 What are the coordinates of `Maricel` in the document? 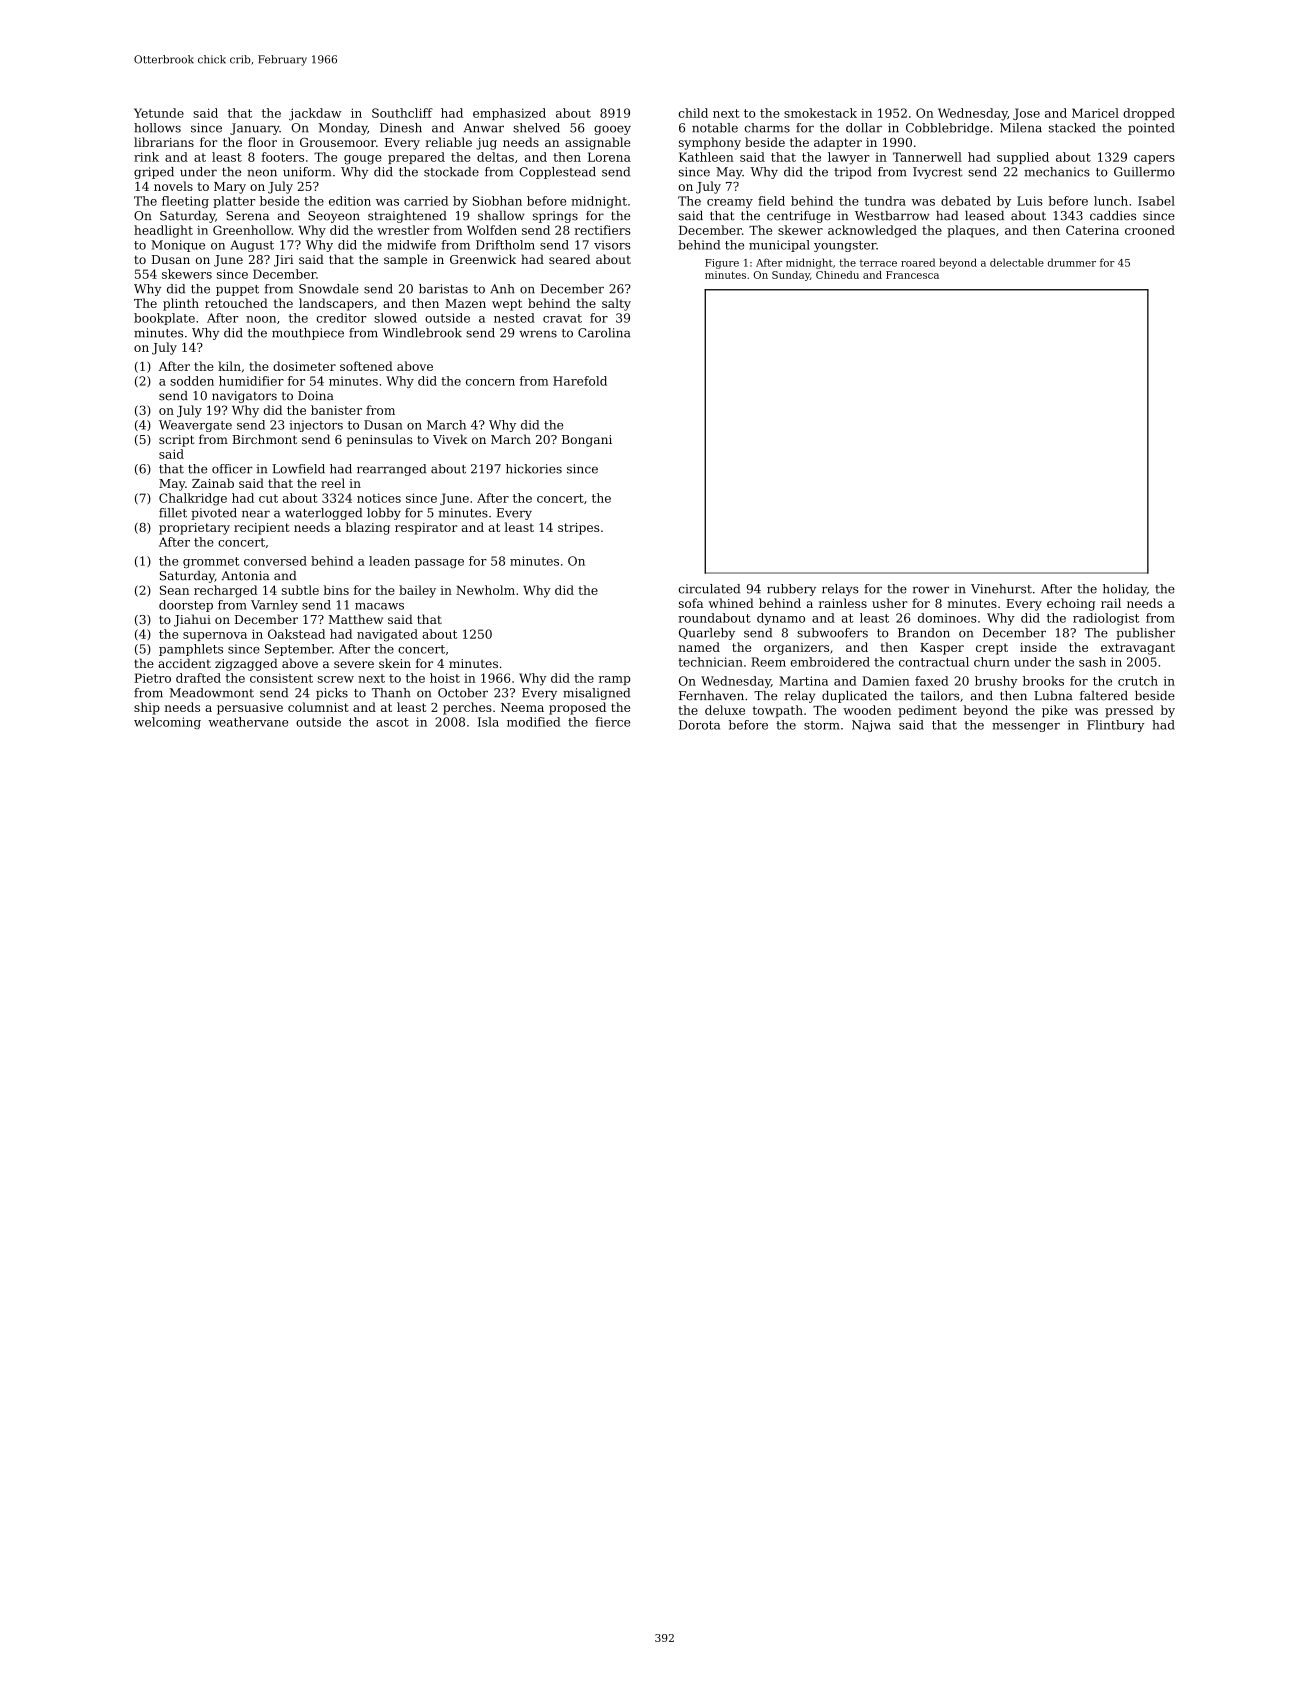 It's located at (1095, 113).
